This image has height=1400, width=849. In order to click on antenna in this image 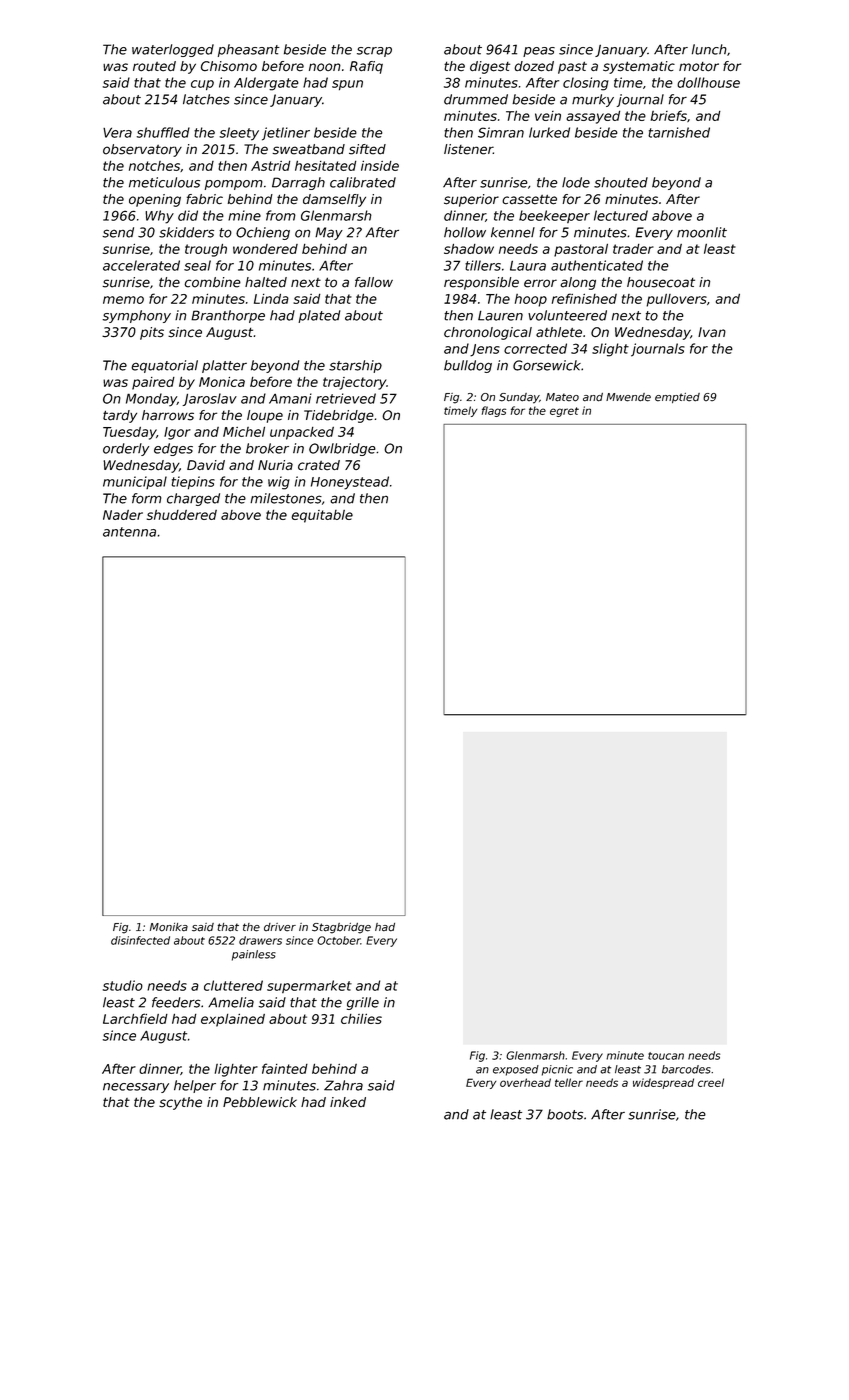, I will do `click(129, 532)`.
